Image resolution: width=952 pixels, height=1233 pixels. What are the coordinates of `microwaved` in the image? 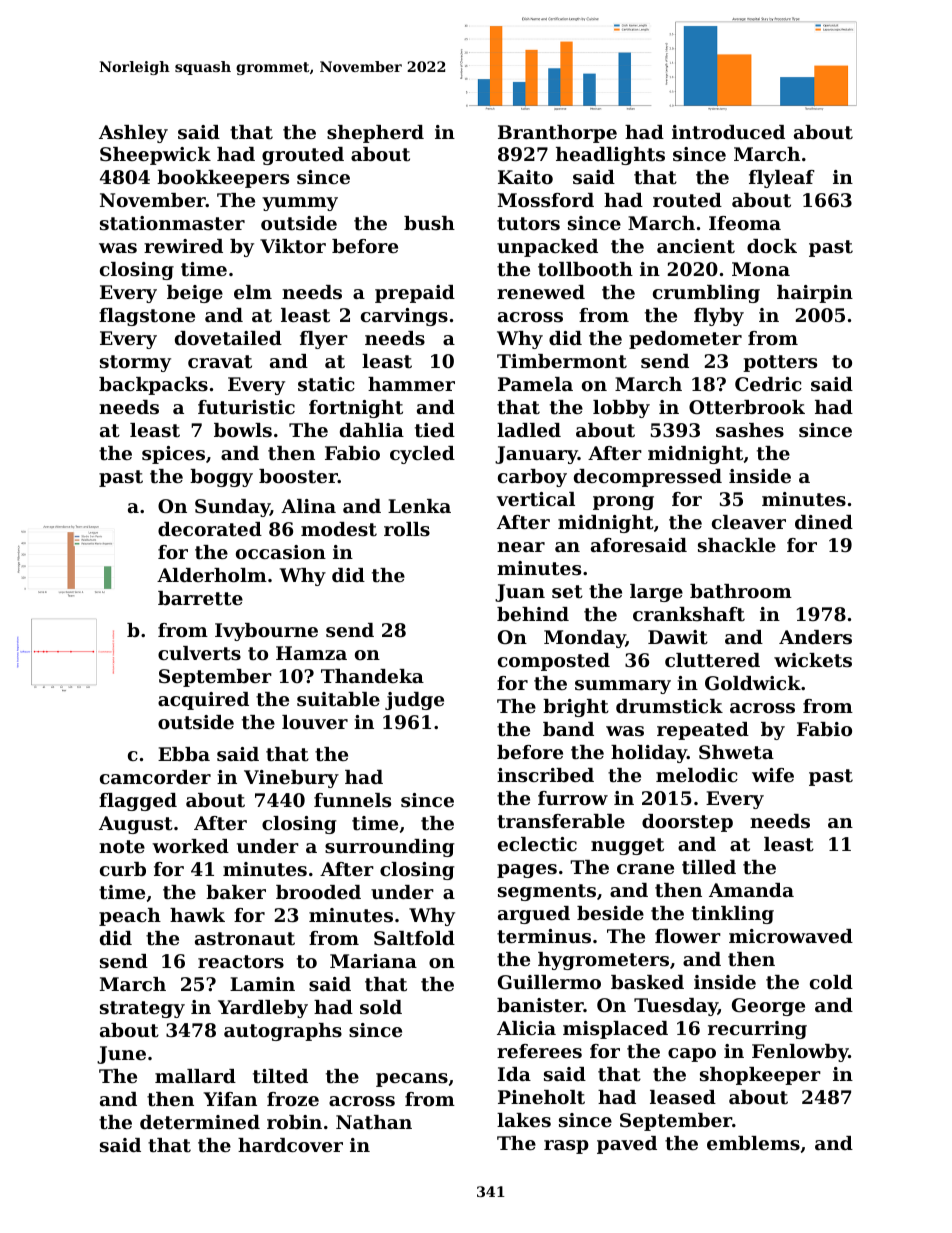 It's located at (791, 936).
